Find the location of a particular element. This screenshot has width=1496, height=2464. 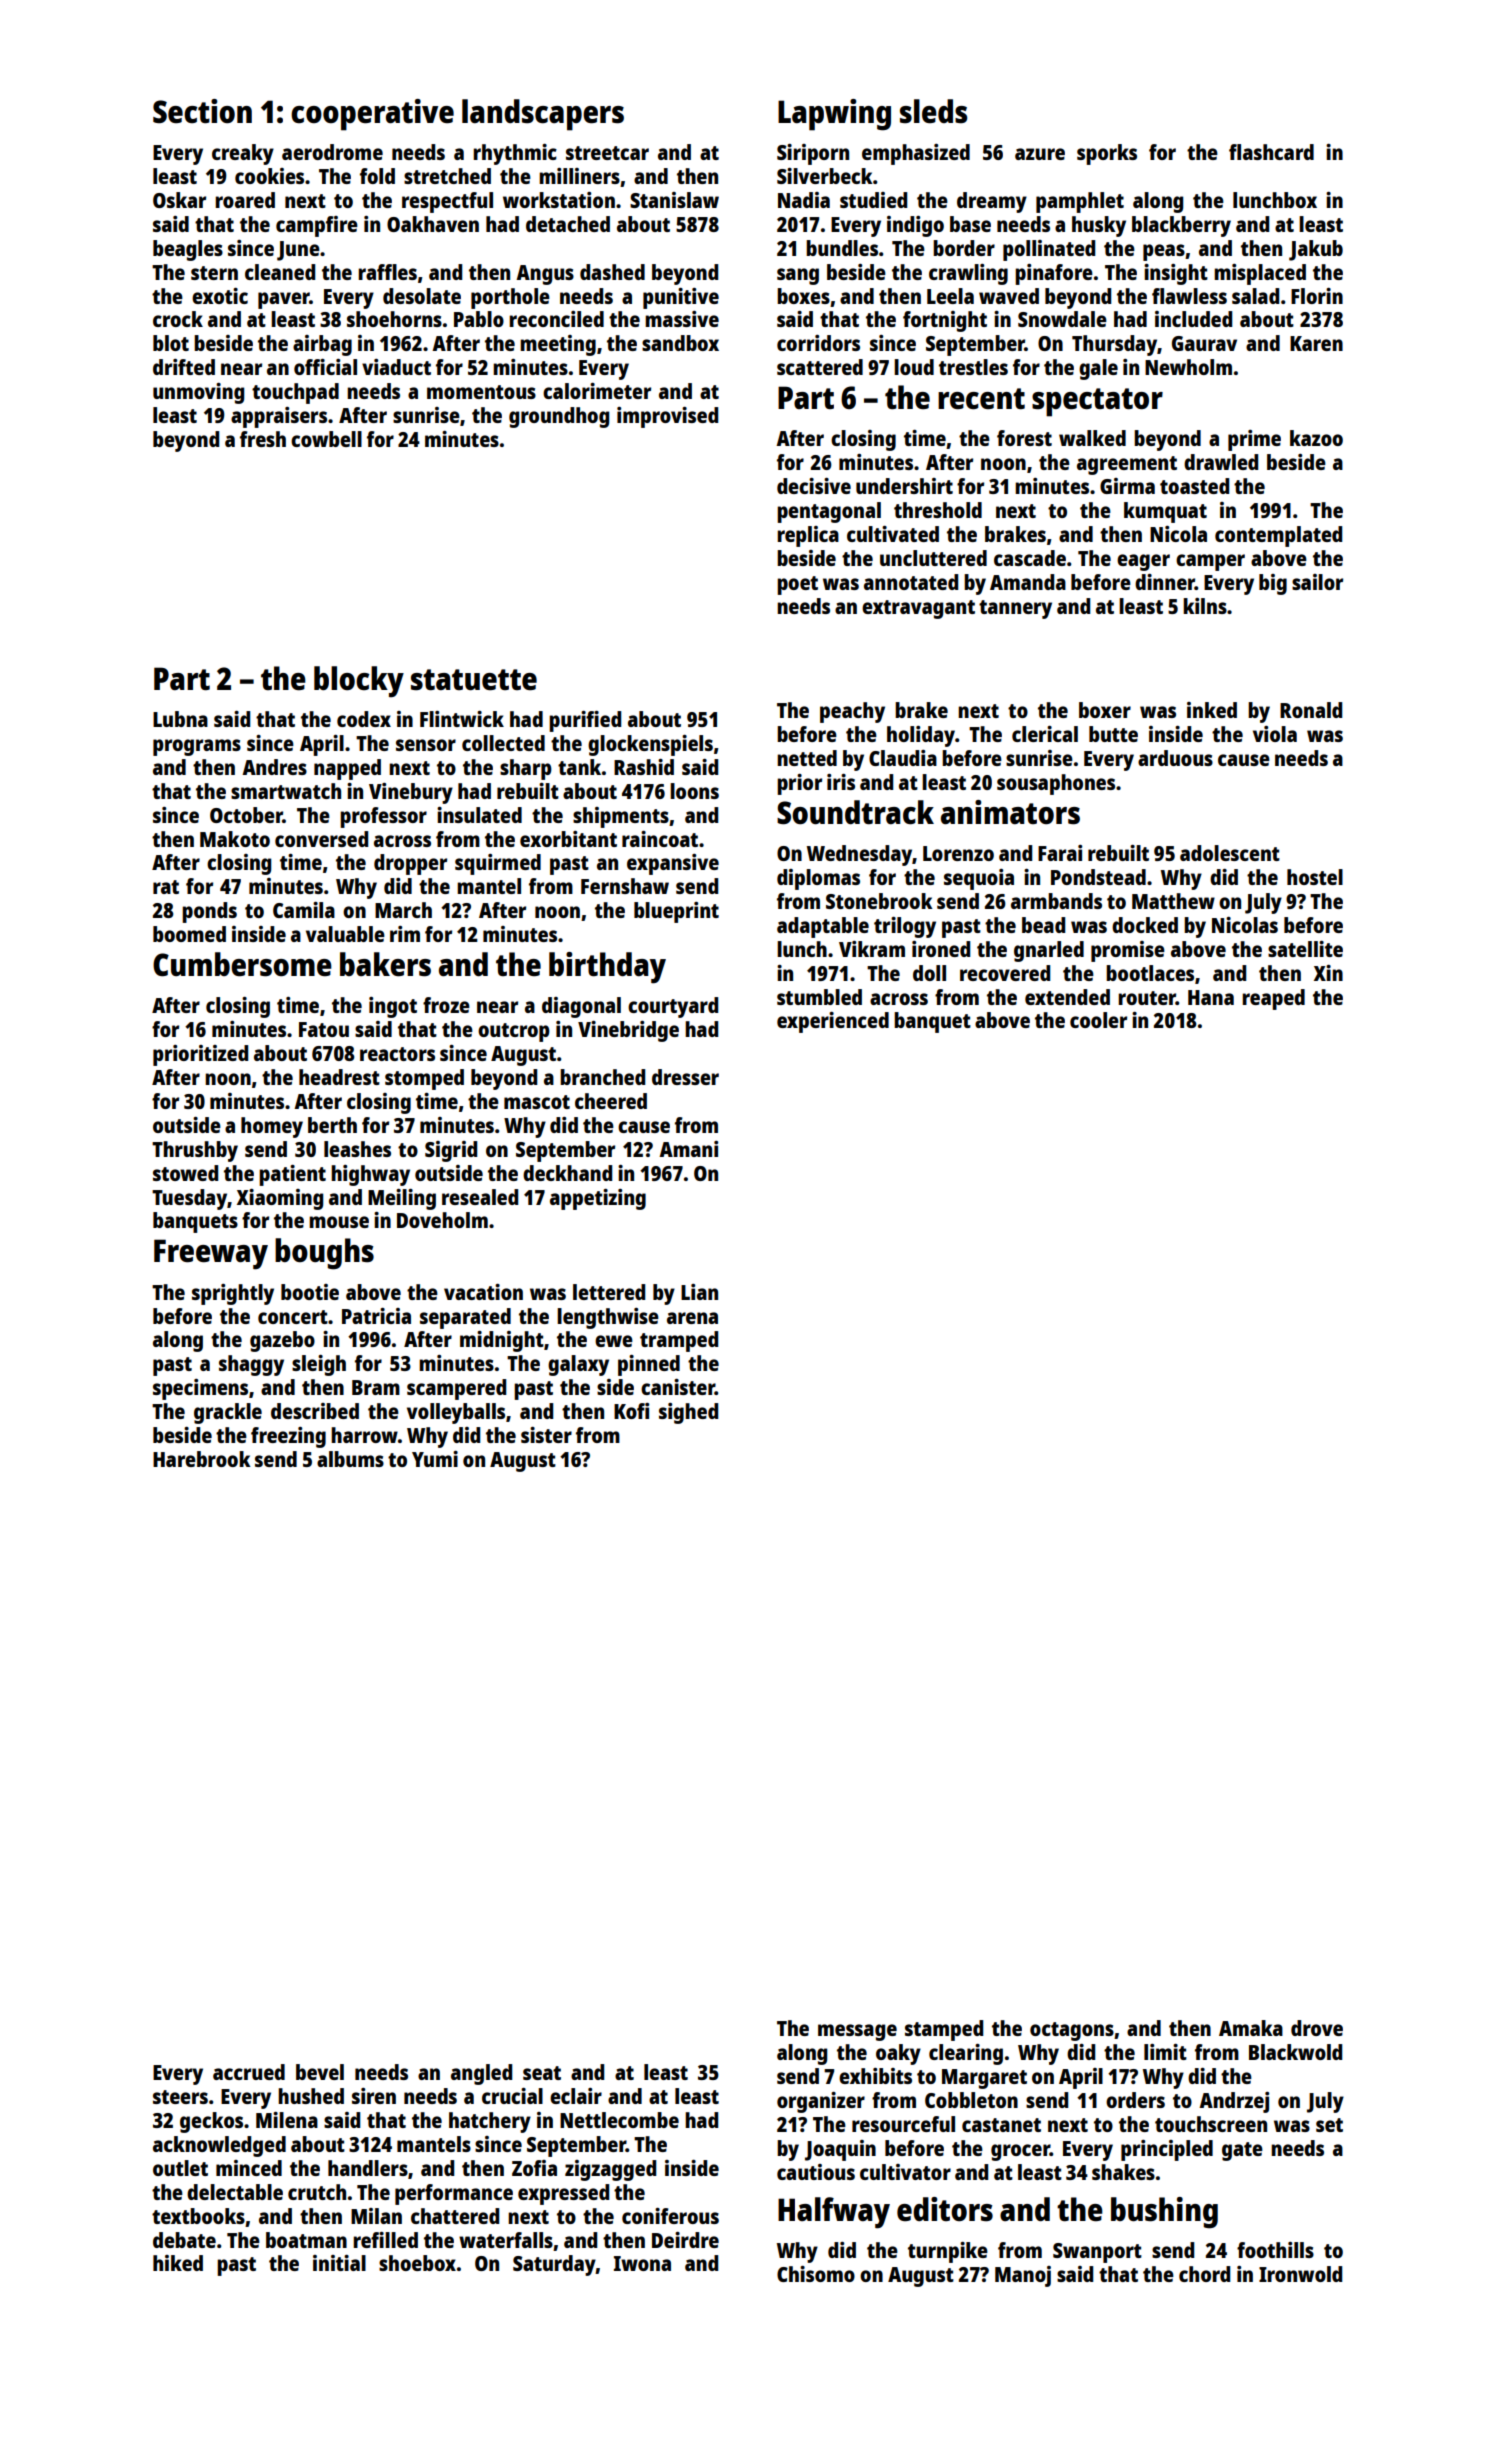

albums is located at coordinates (350, 1459).
